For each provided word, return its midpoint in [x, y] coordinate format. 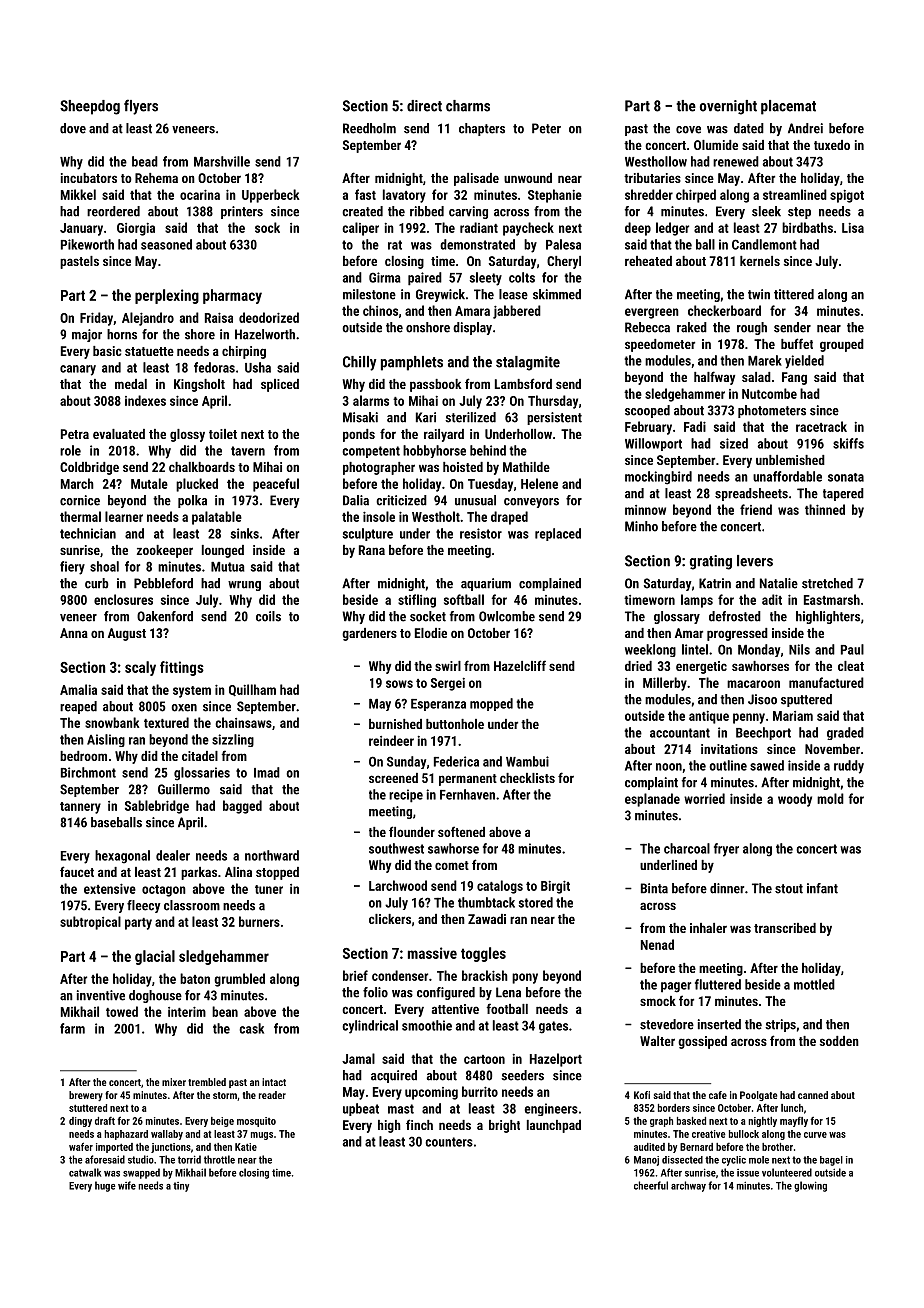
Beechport [763, 733]
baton [195, 978]
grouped [842, 345]
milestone [369, 294]
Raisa [219, 318]
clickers [390, 919]
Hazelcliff [520, 665]
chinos [380, 310]
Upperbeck [270, 196]
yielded [804, 362]
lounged [223, 551]
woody [795, 800]
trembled [207, 1082]
